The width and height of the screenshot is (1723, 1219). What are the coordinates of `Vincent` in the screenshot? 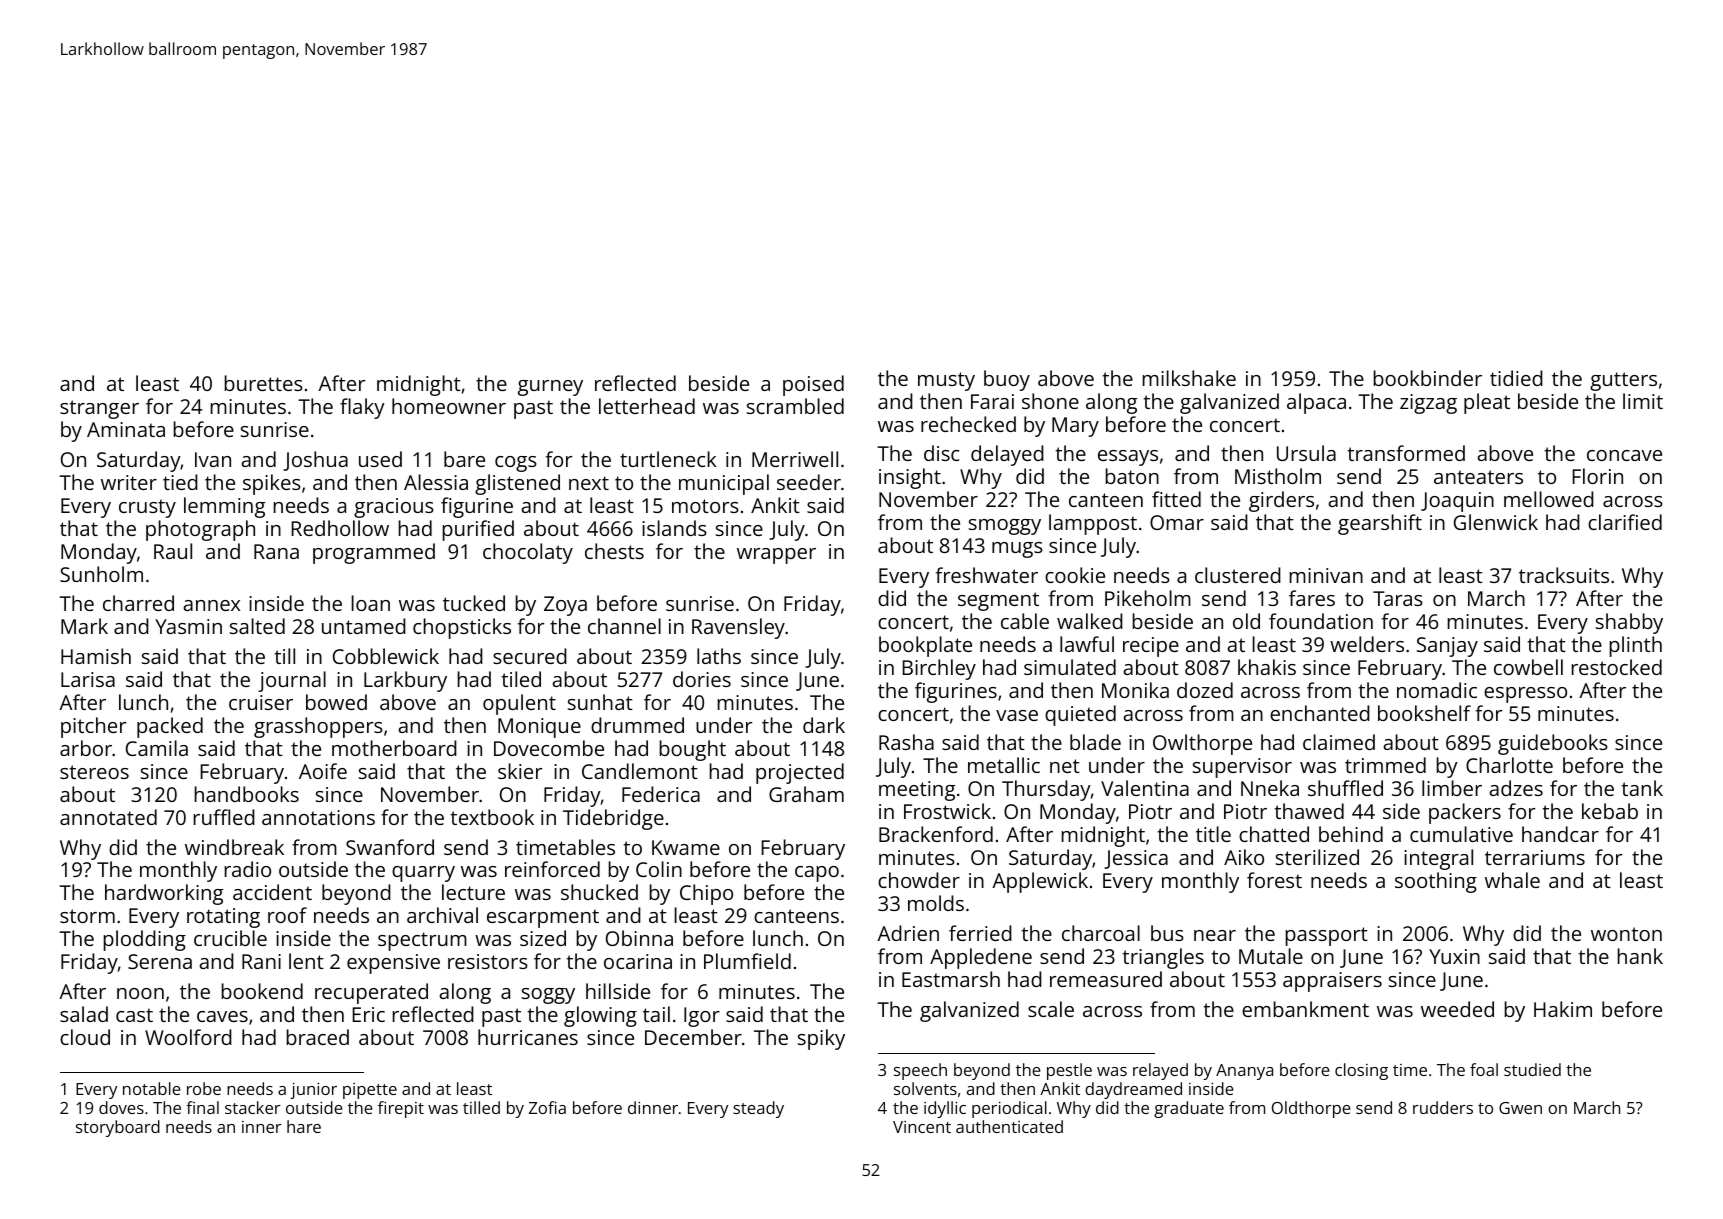 It's located at (922, 1127).
